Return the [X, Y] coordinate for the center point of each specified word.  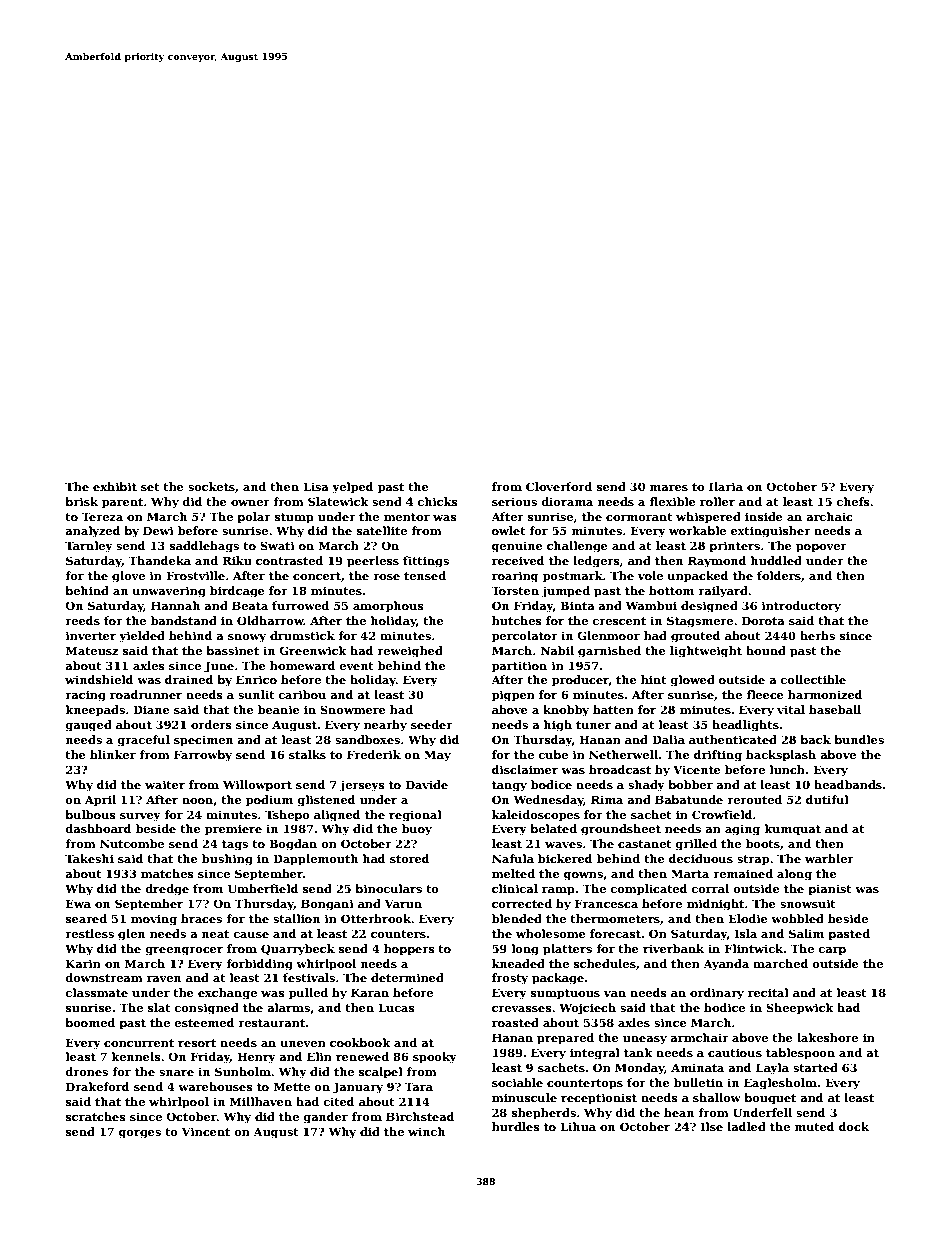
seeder [432, 724]
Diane [151, 709]
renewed [362, 1056]
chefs [853, 501]
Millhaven [261, 1101]
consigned [206, 1009]
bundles [859, 739]
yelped [353, 488]
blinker [113, 754]
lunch [787, 769]
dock [854, 1126]
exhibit [115, 486]
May [437, 756]
